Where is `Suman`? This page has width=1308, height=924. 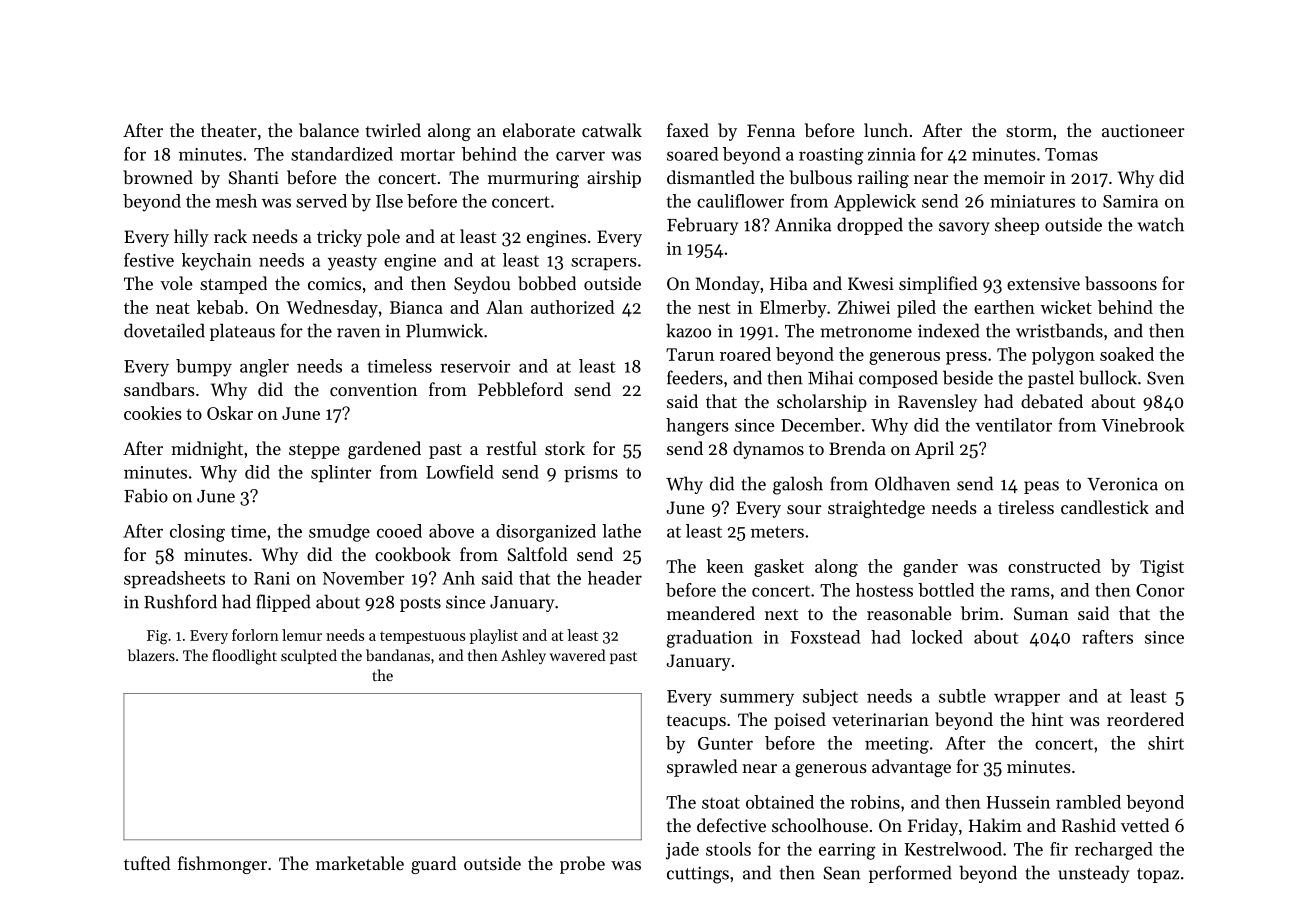
Suman is located at coordinates (1041, 613).
